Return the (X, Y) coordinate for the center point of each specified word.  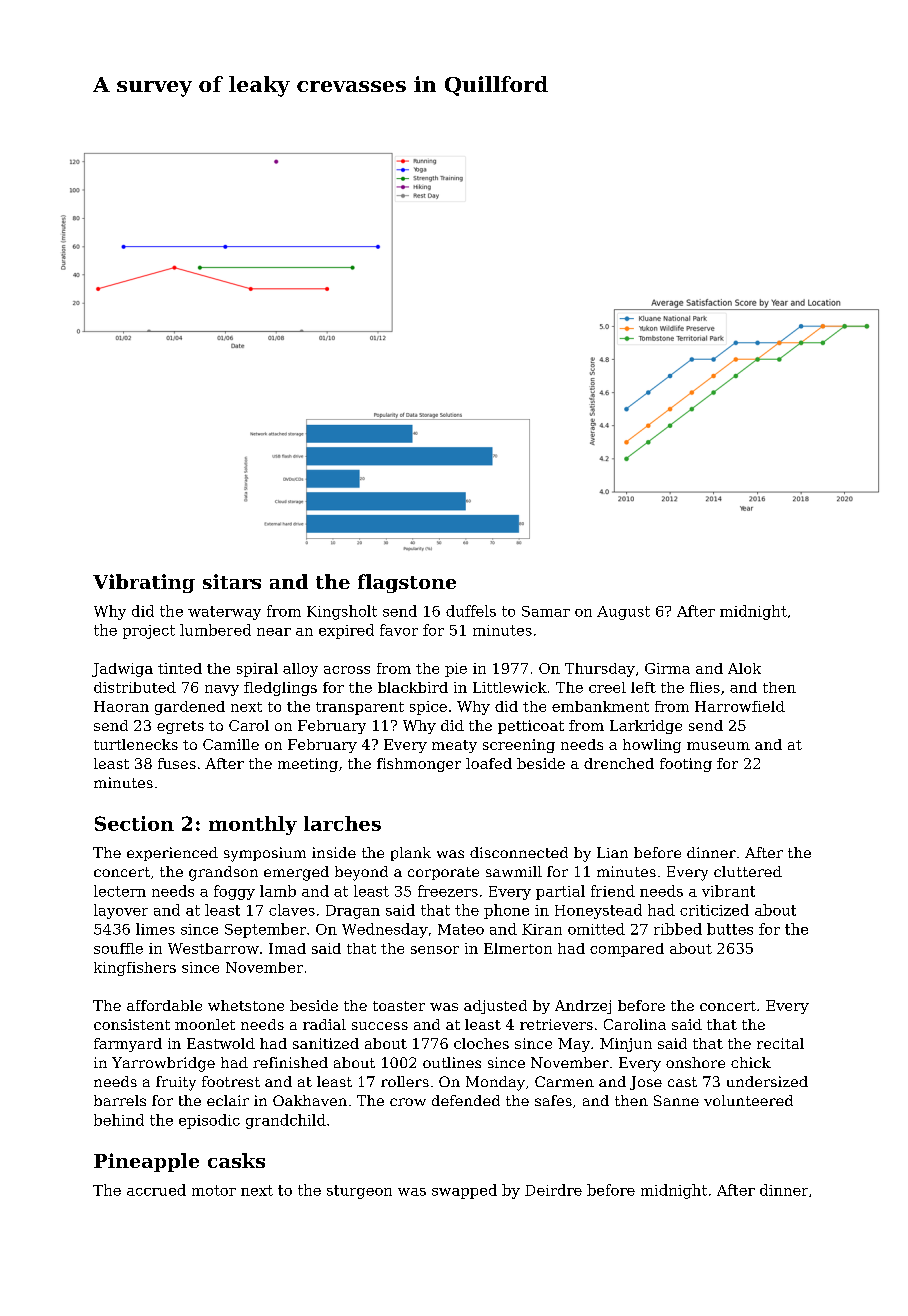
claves (292, 910)
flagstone (407, 583)
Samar (546, 611)
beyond (361, 873)
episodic (209, 1121)
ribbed (678, 929)
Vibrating (144, 583)
